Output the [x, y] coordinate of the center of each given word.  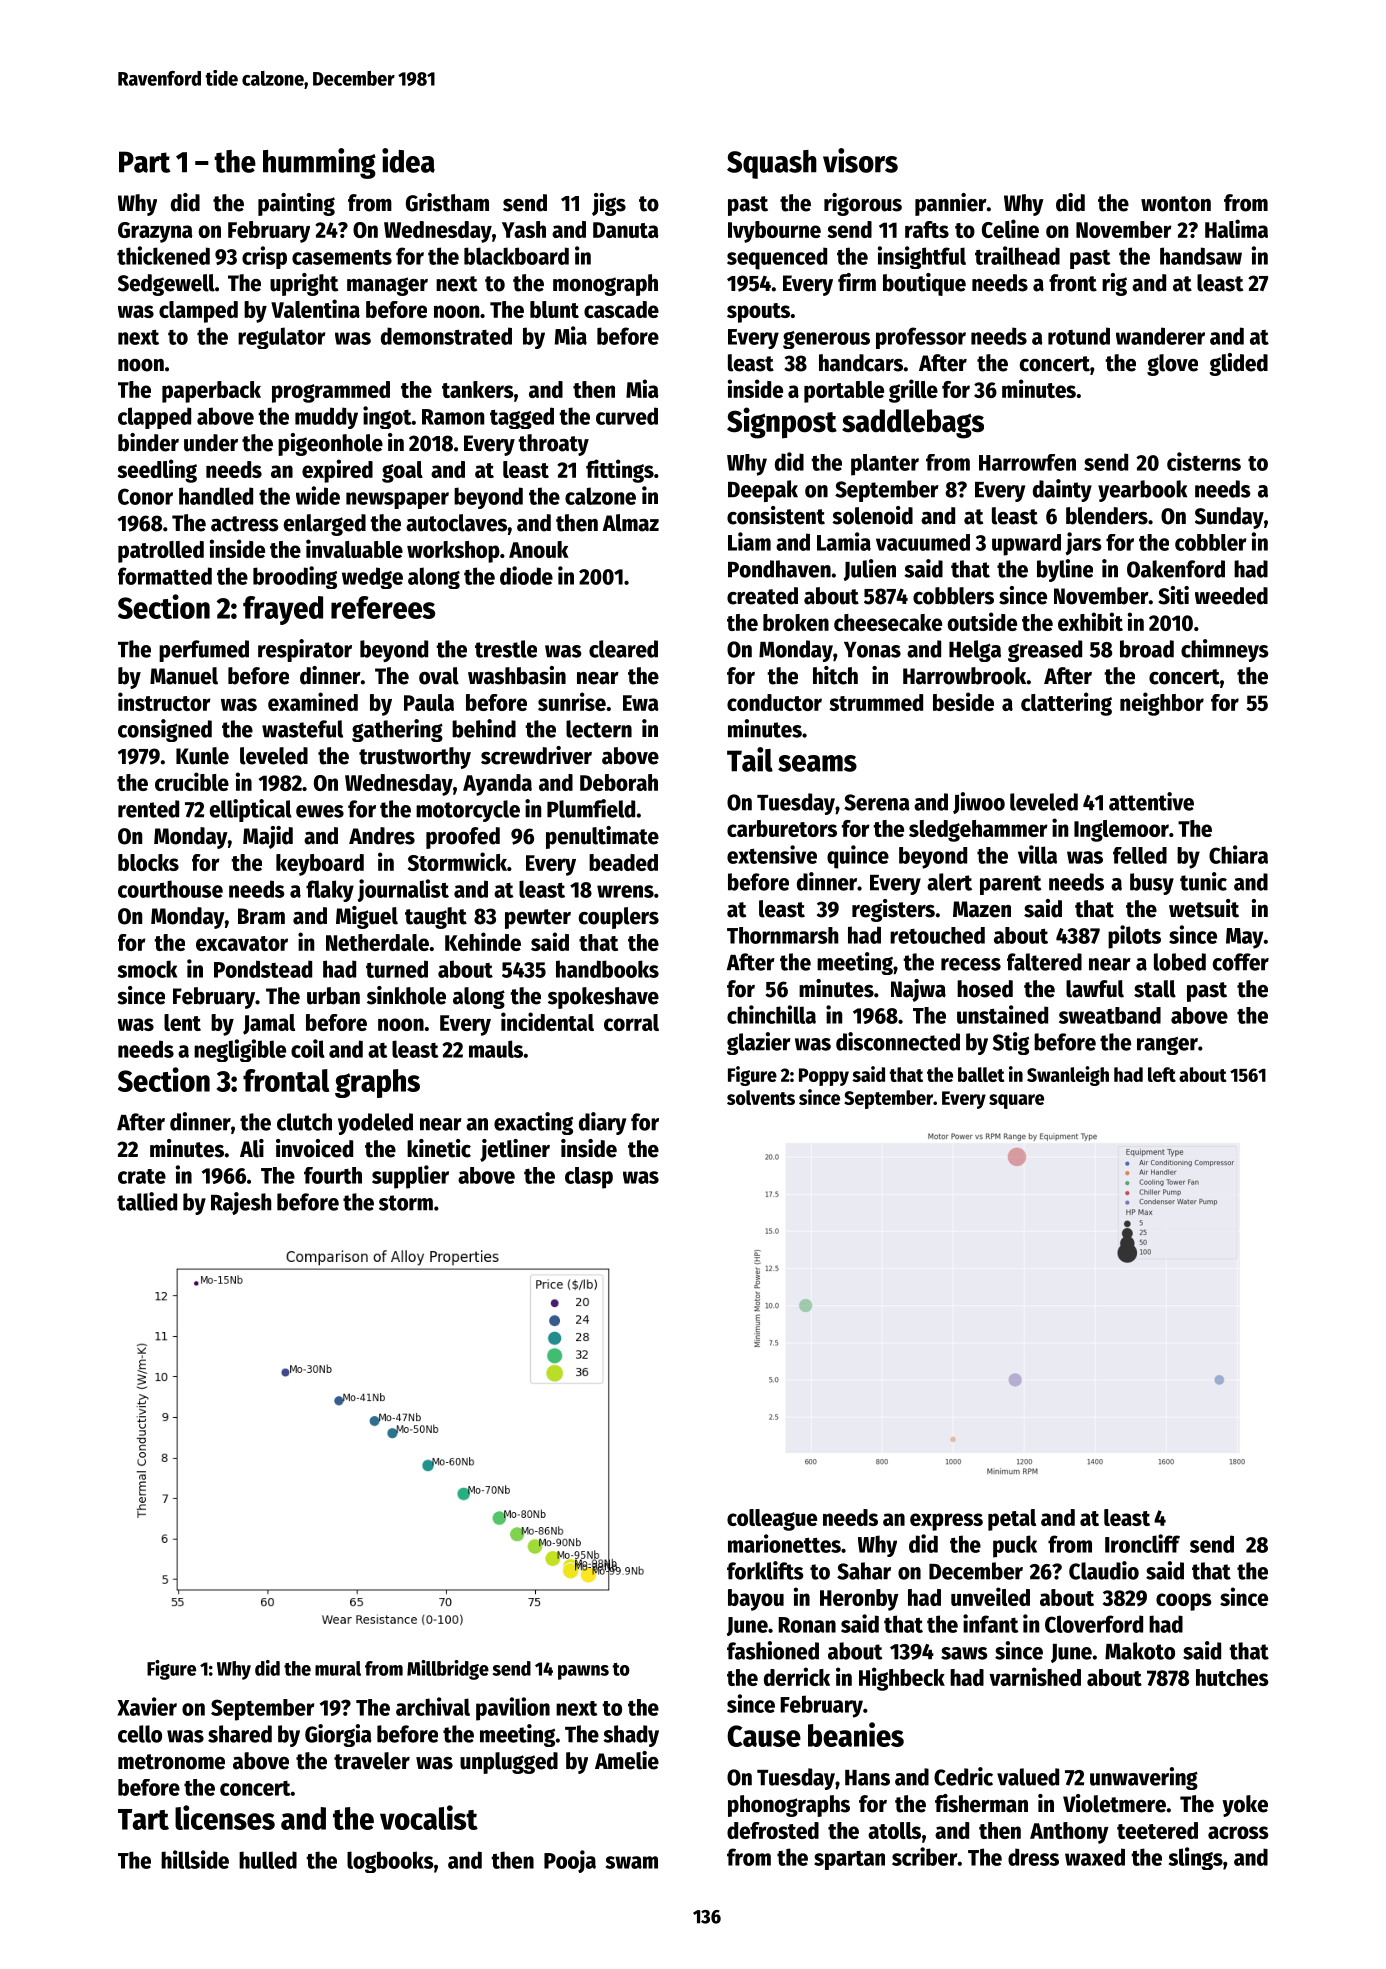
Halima [1236, 228]
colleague [772, 1520]
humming [319, 163]
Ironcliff [1142, 1543]
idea [408, 160]
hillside [195, 1859]
